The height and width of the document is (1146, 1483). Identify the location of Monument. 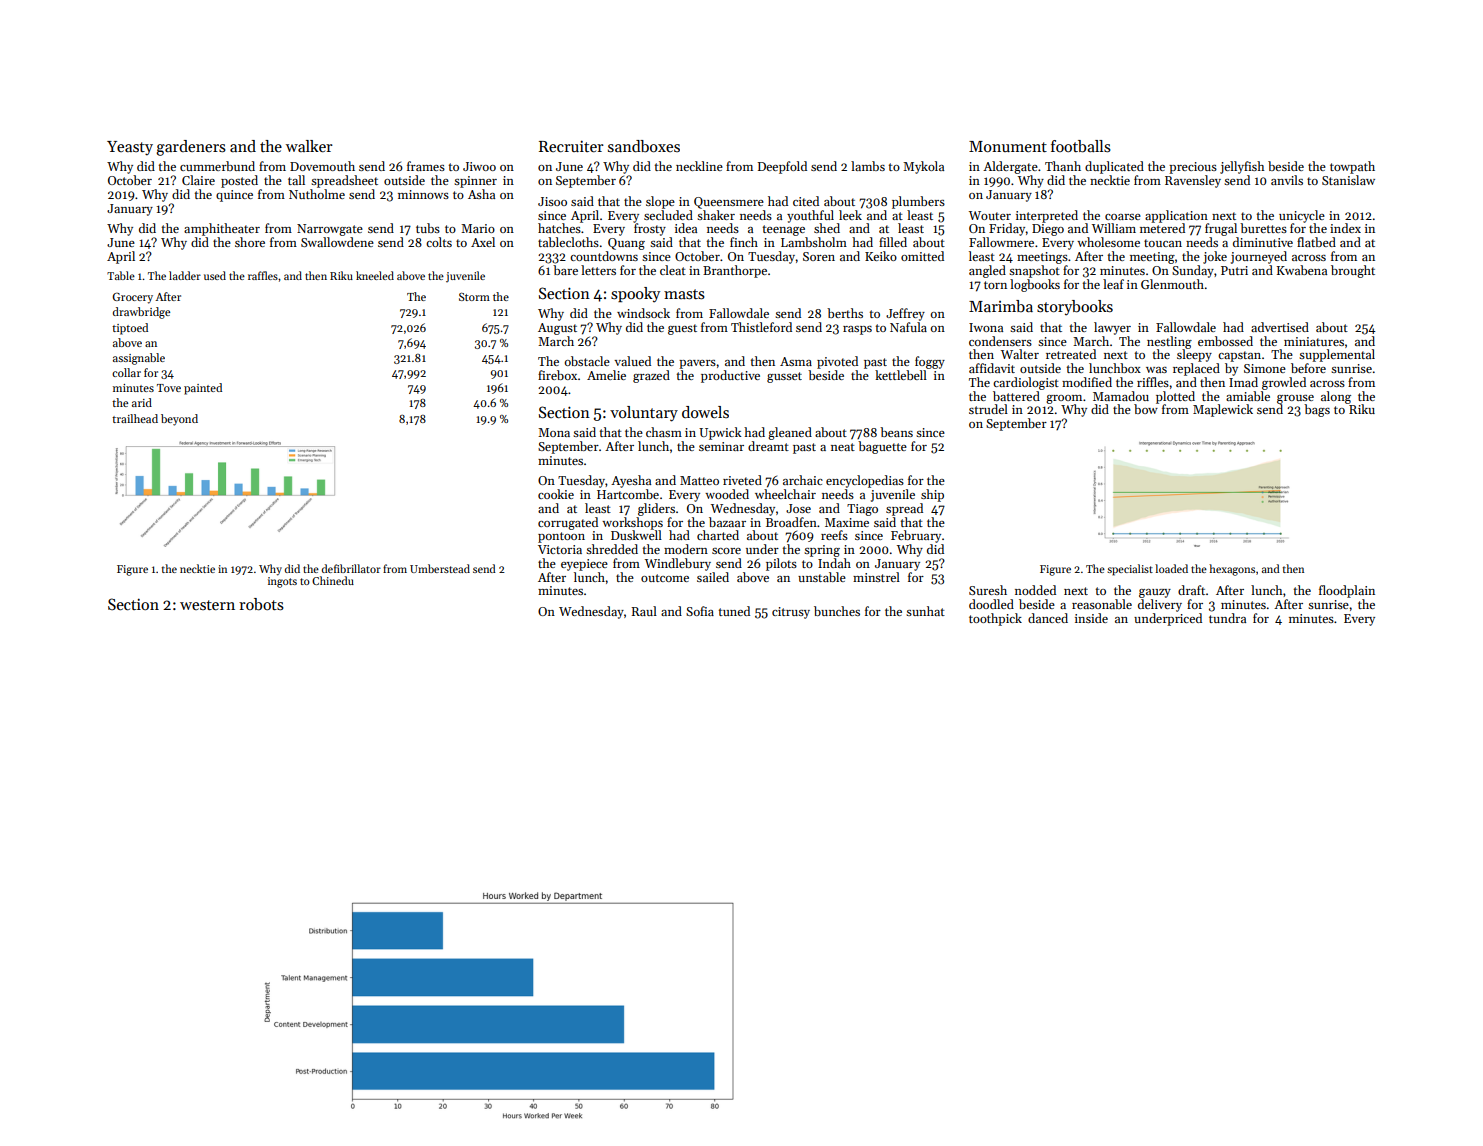
(1008, 146).
